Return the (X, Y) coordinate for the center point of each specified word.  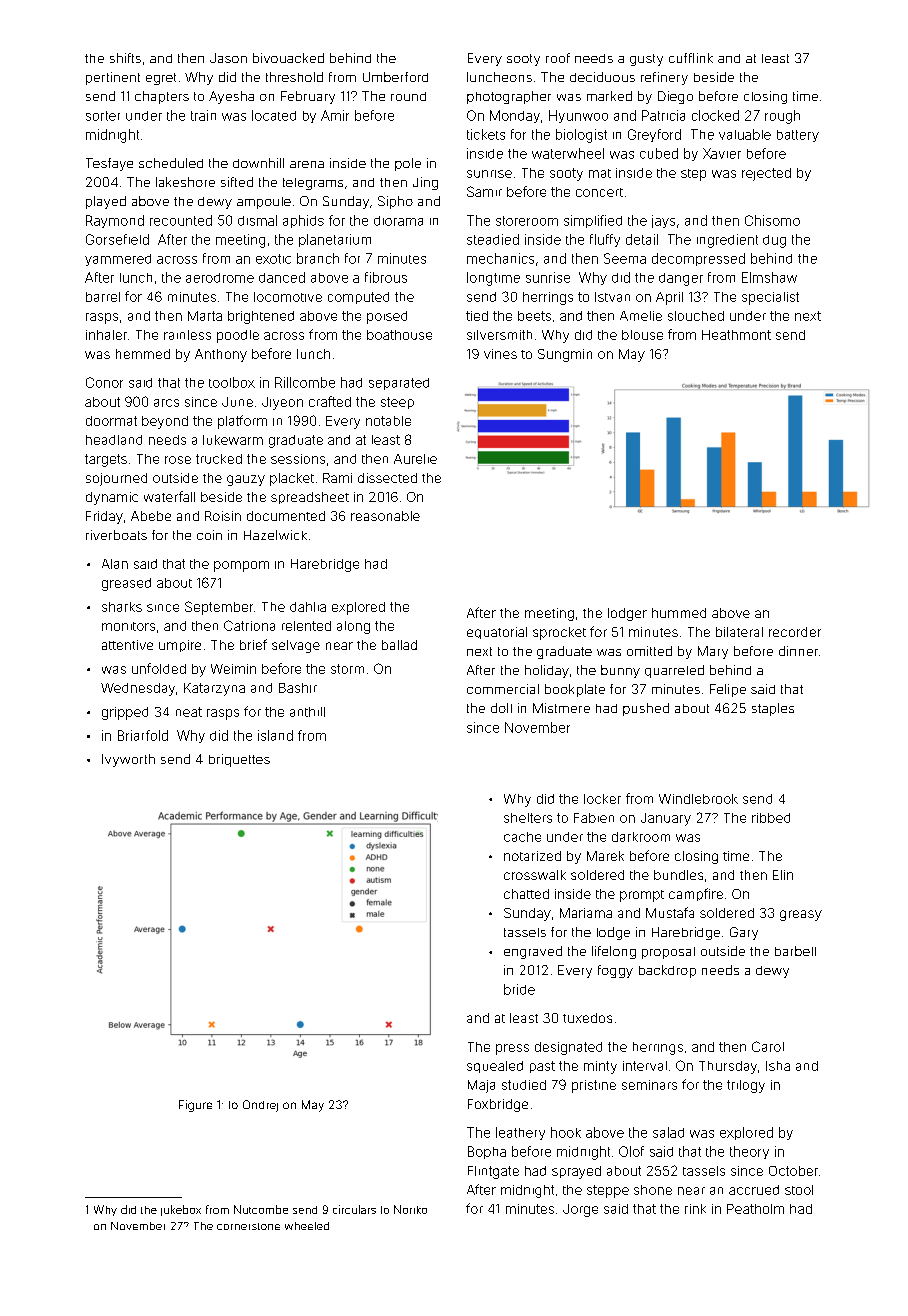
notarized (532, 856)
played (106, 202)
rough (782, 117)
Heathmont (736, 335)
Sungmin (565, 355)
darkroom (641, 837)
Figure (195, 1106)
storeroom (527, 221)
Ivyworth (128, 760)
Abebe (151, 516)
